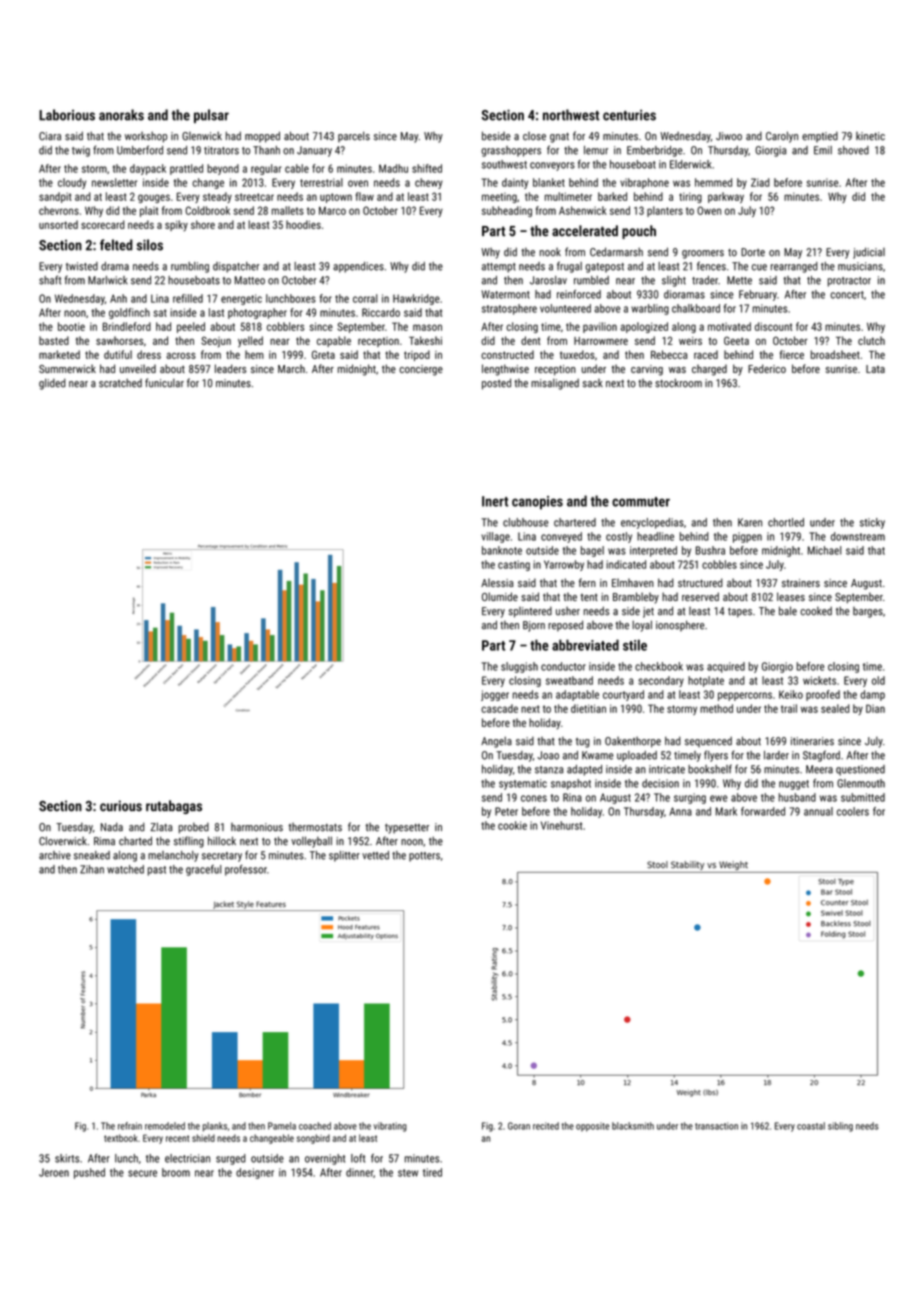  Describe the element at coordinates (421, 370) in the screenshot. I see `concierge` at that location.
